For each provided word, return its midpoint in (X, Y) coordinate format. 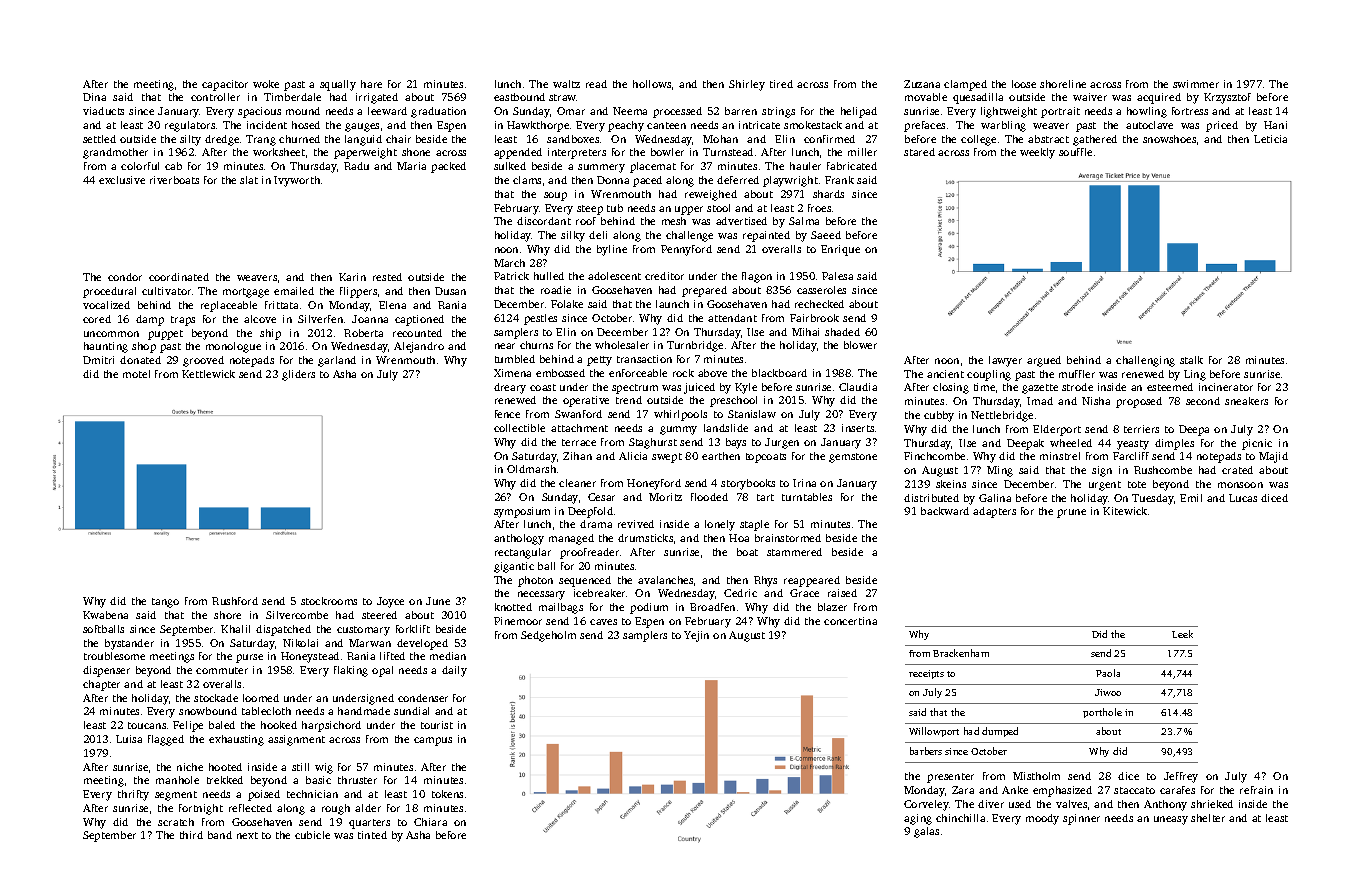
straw (563, 97)
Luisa (129, 739)
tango (165, 603)
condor (125, 277)
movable (926, 97)
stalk (1191, 360)
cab (173, 166)
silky (573, 236)
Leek (1182, 634)
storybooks (748, 484)
